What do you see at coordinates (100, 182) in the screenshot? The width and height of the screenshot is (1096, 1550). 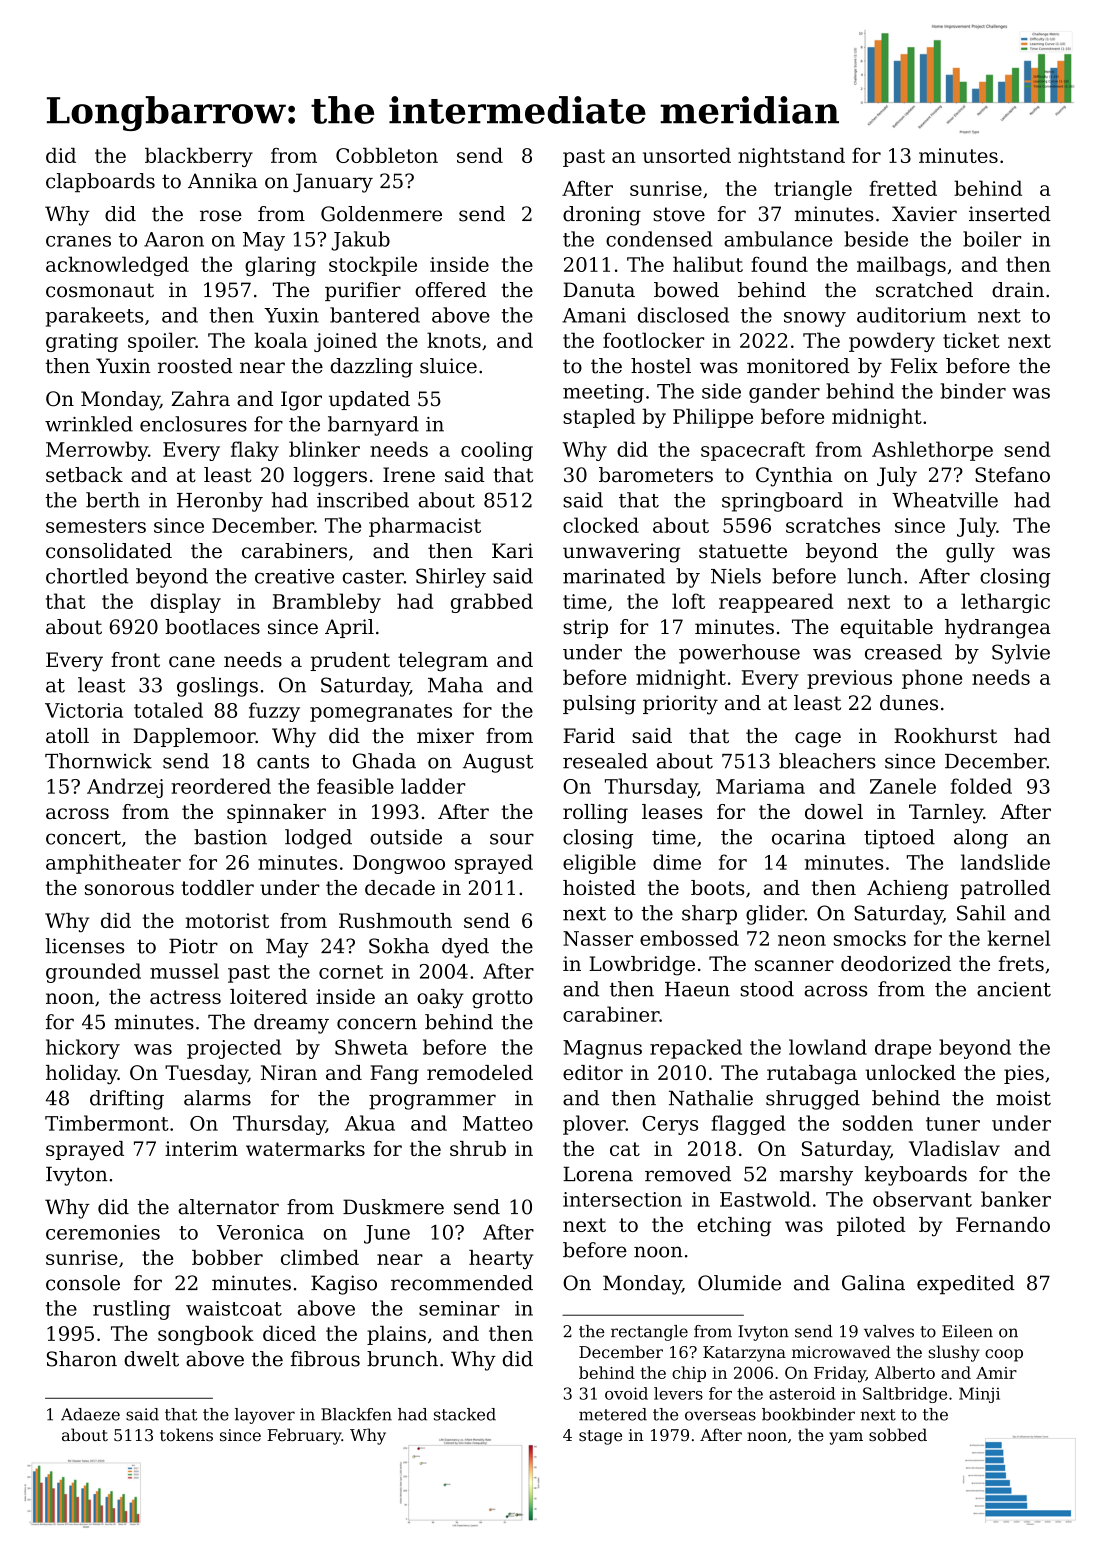 I see `clapboards` at bounding box center [100, 182].
